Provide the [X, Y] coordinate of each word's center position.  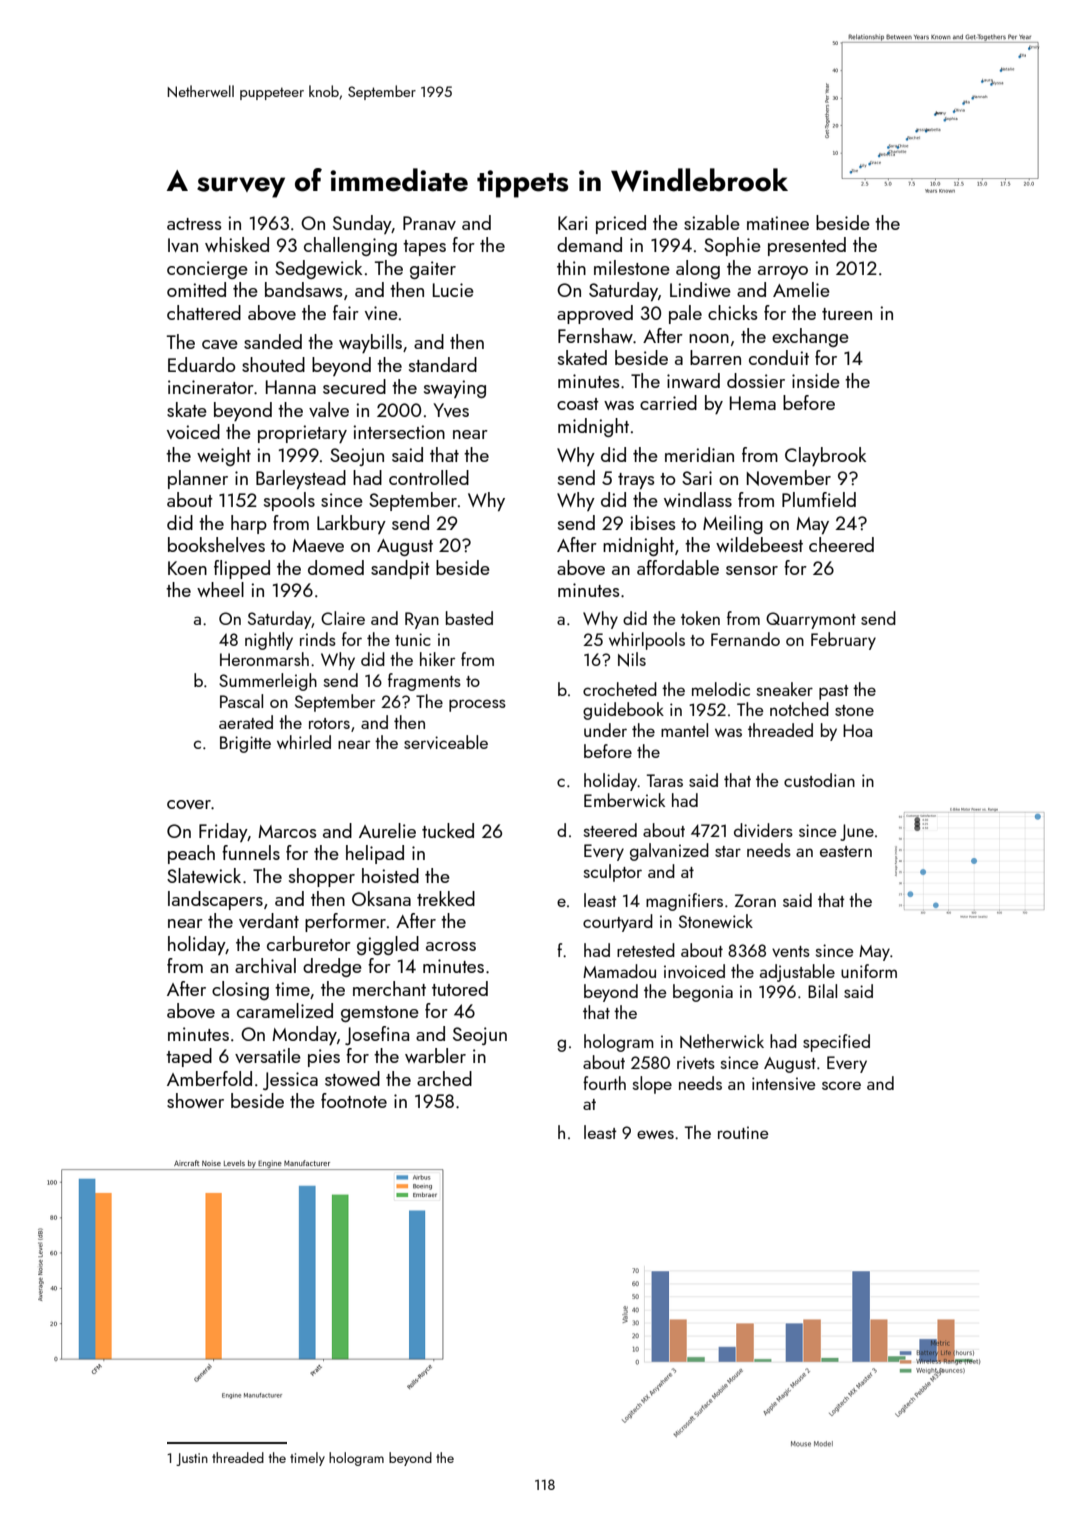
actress [194, 224]
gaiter [433, 270]
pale [685, 314]
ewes [655, 1134]
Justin [192, 1459]
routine [743, 1132]
